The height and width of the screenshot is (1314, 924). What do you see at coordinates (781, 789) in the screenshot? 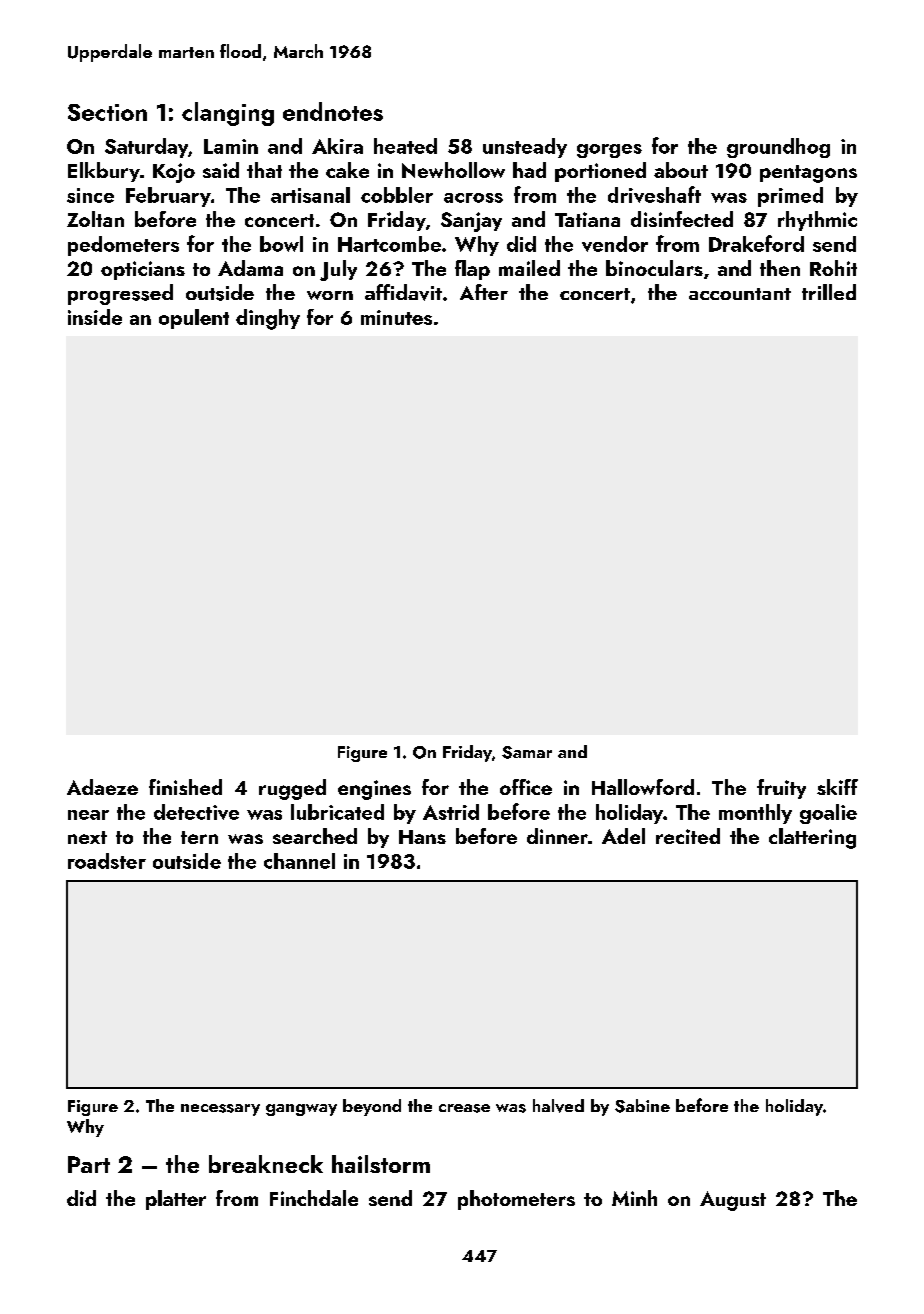
I see `fruity` at bounding box center [781, 789].
